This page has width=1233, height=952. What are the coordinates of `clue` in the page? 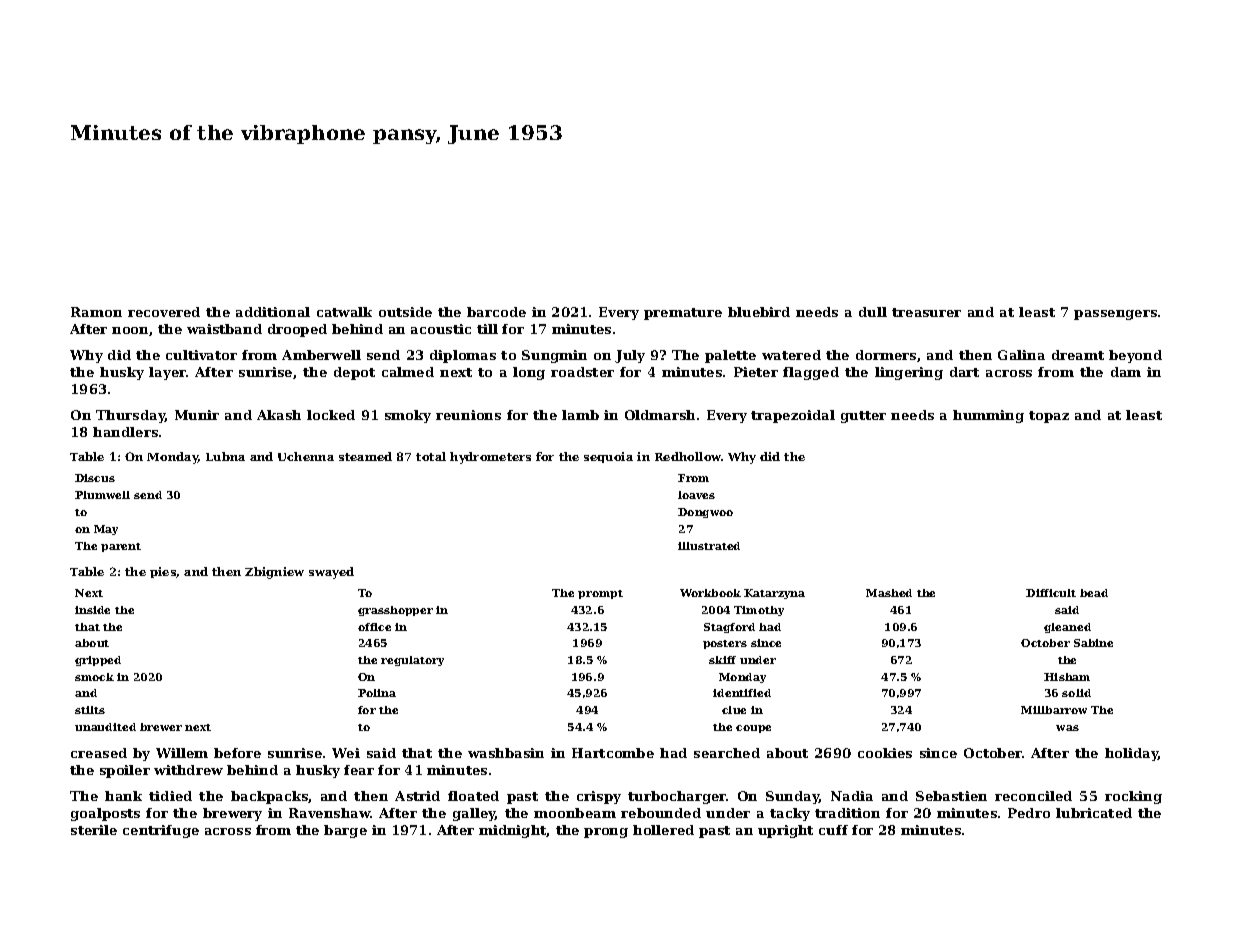 It's located at (734, 710).
